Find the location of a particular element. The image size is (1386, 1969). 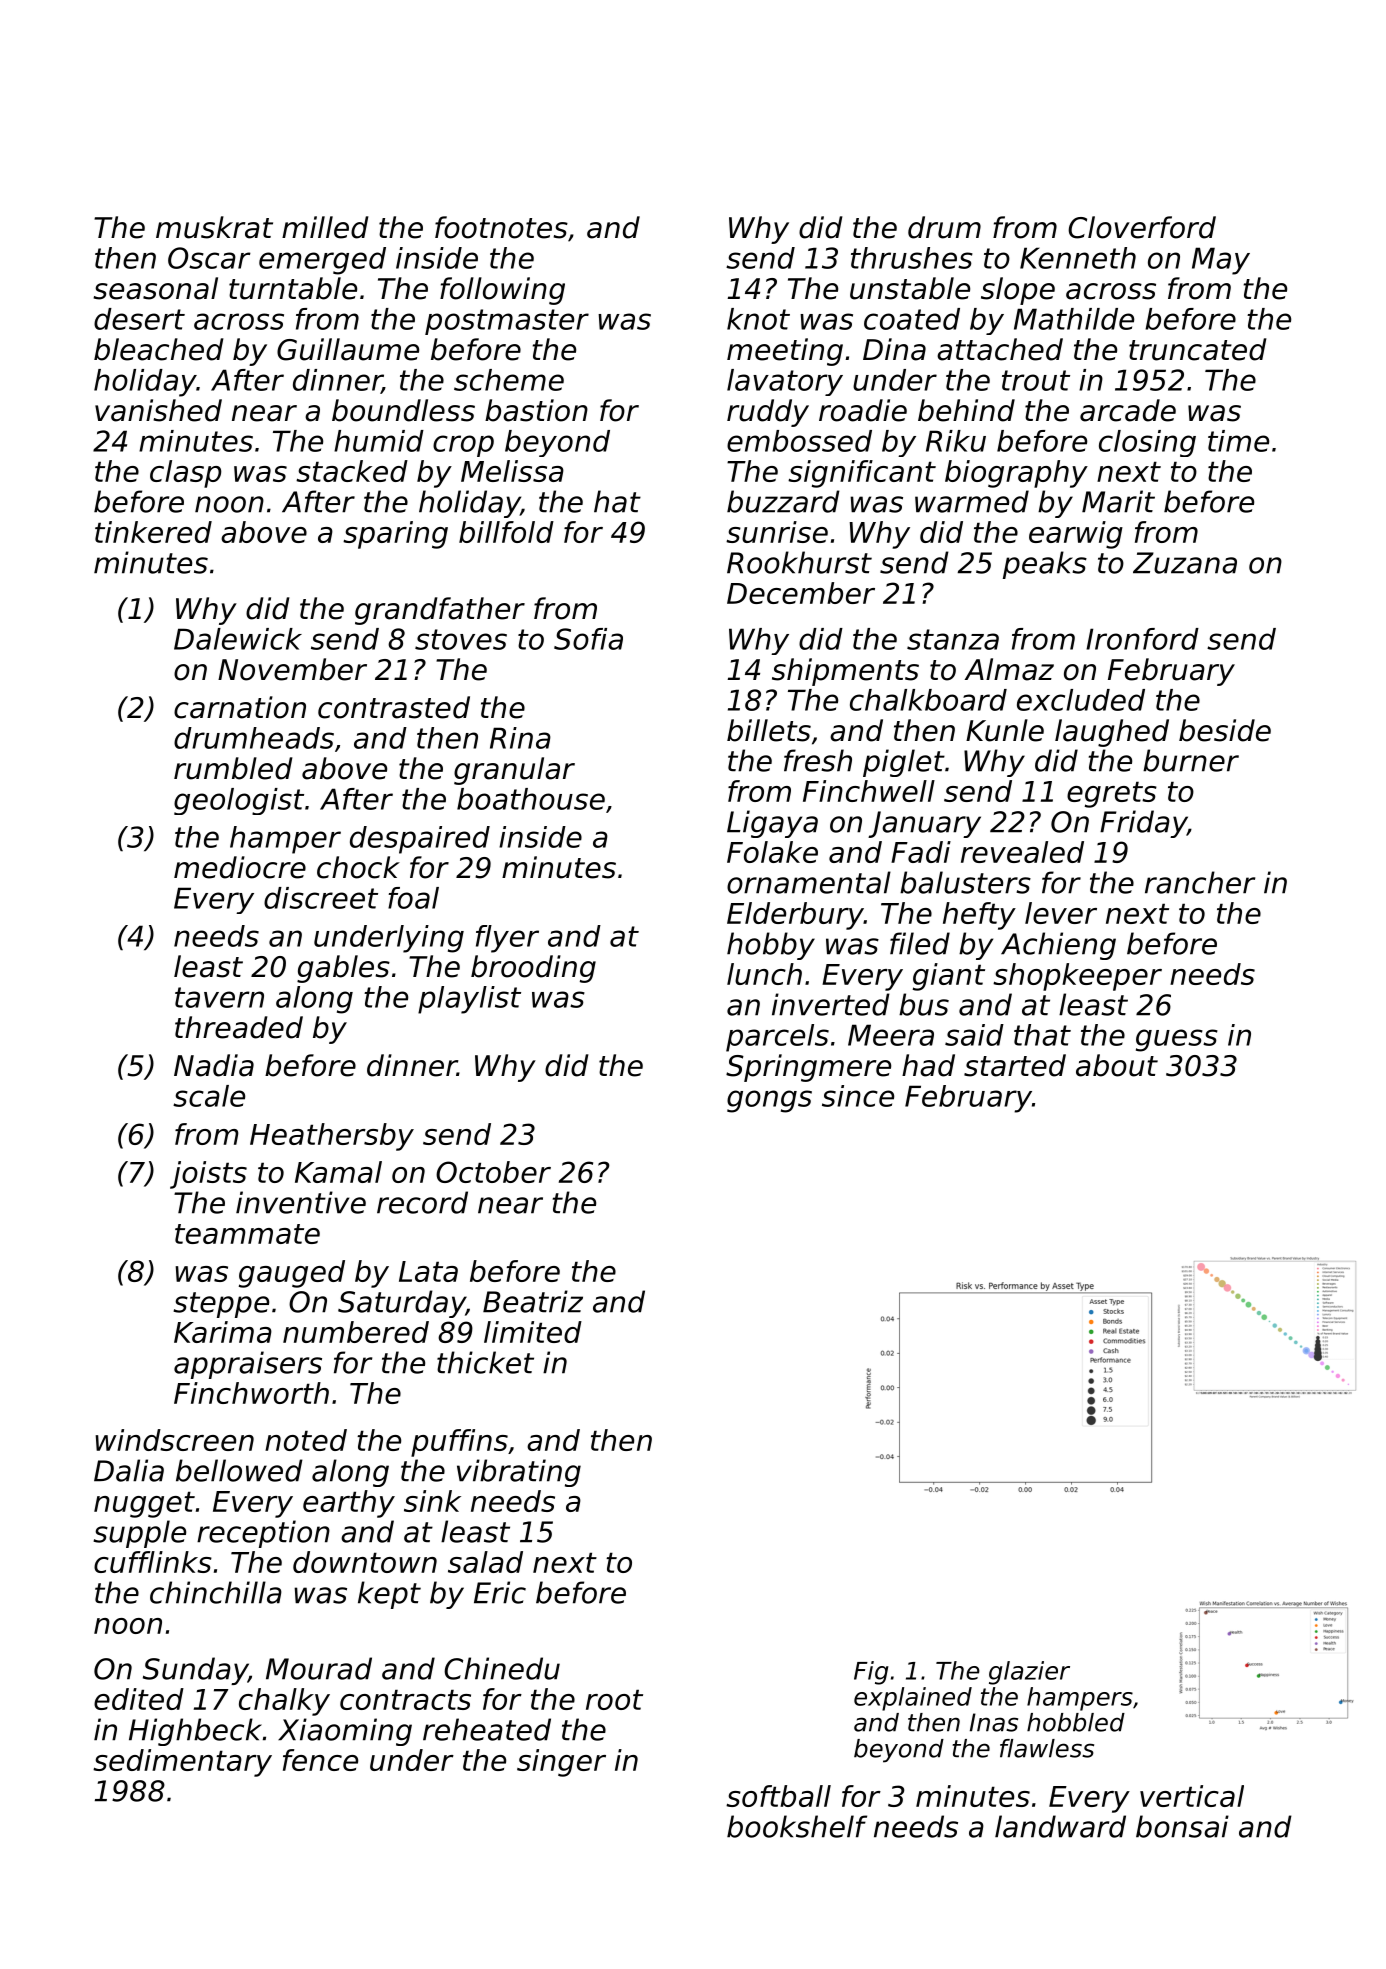

hobbled is located at coordinates (1076, 1722).
